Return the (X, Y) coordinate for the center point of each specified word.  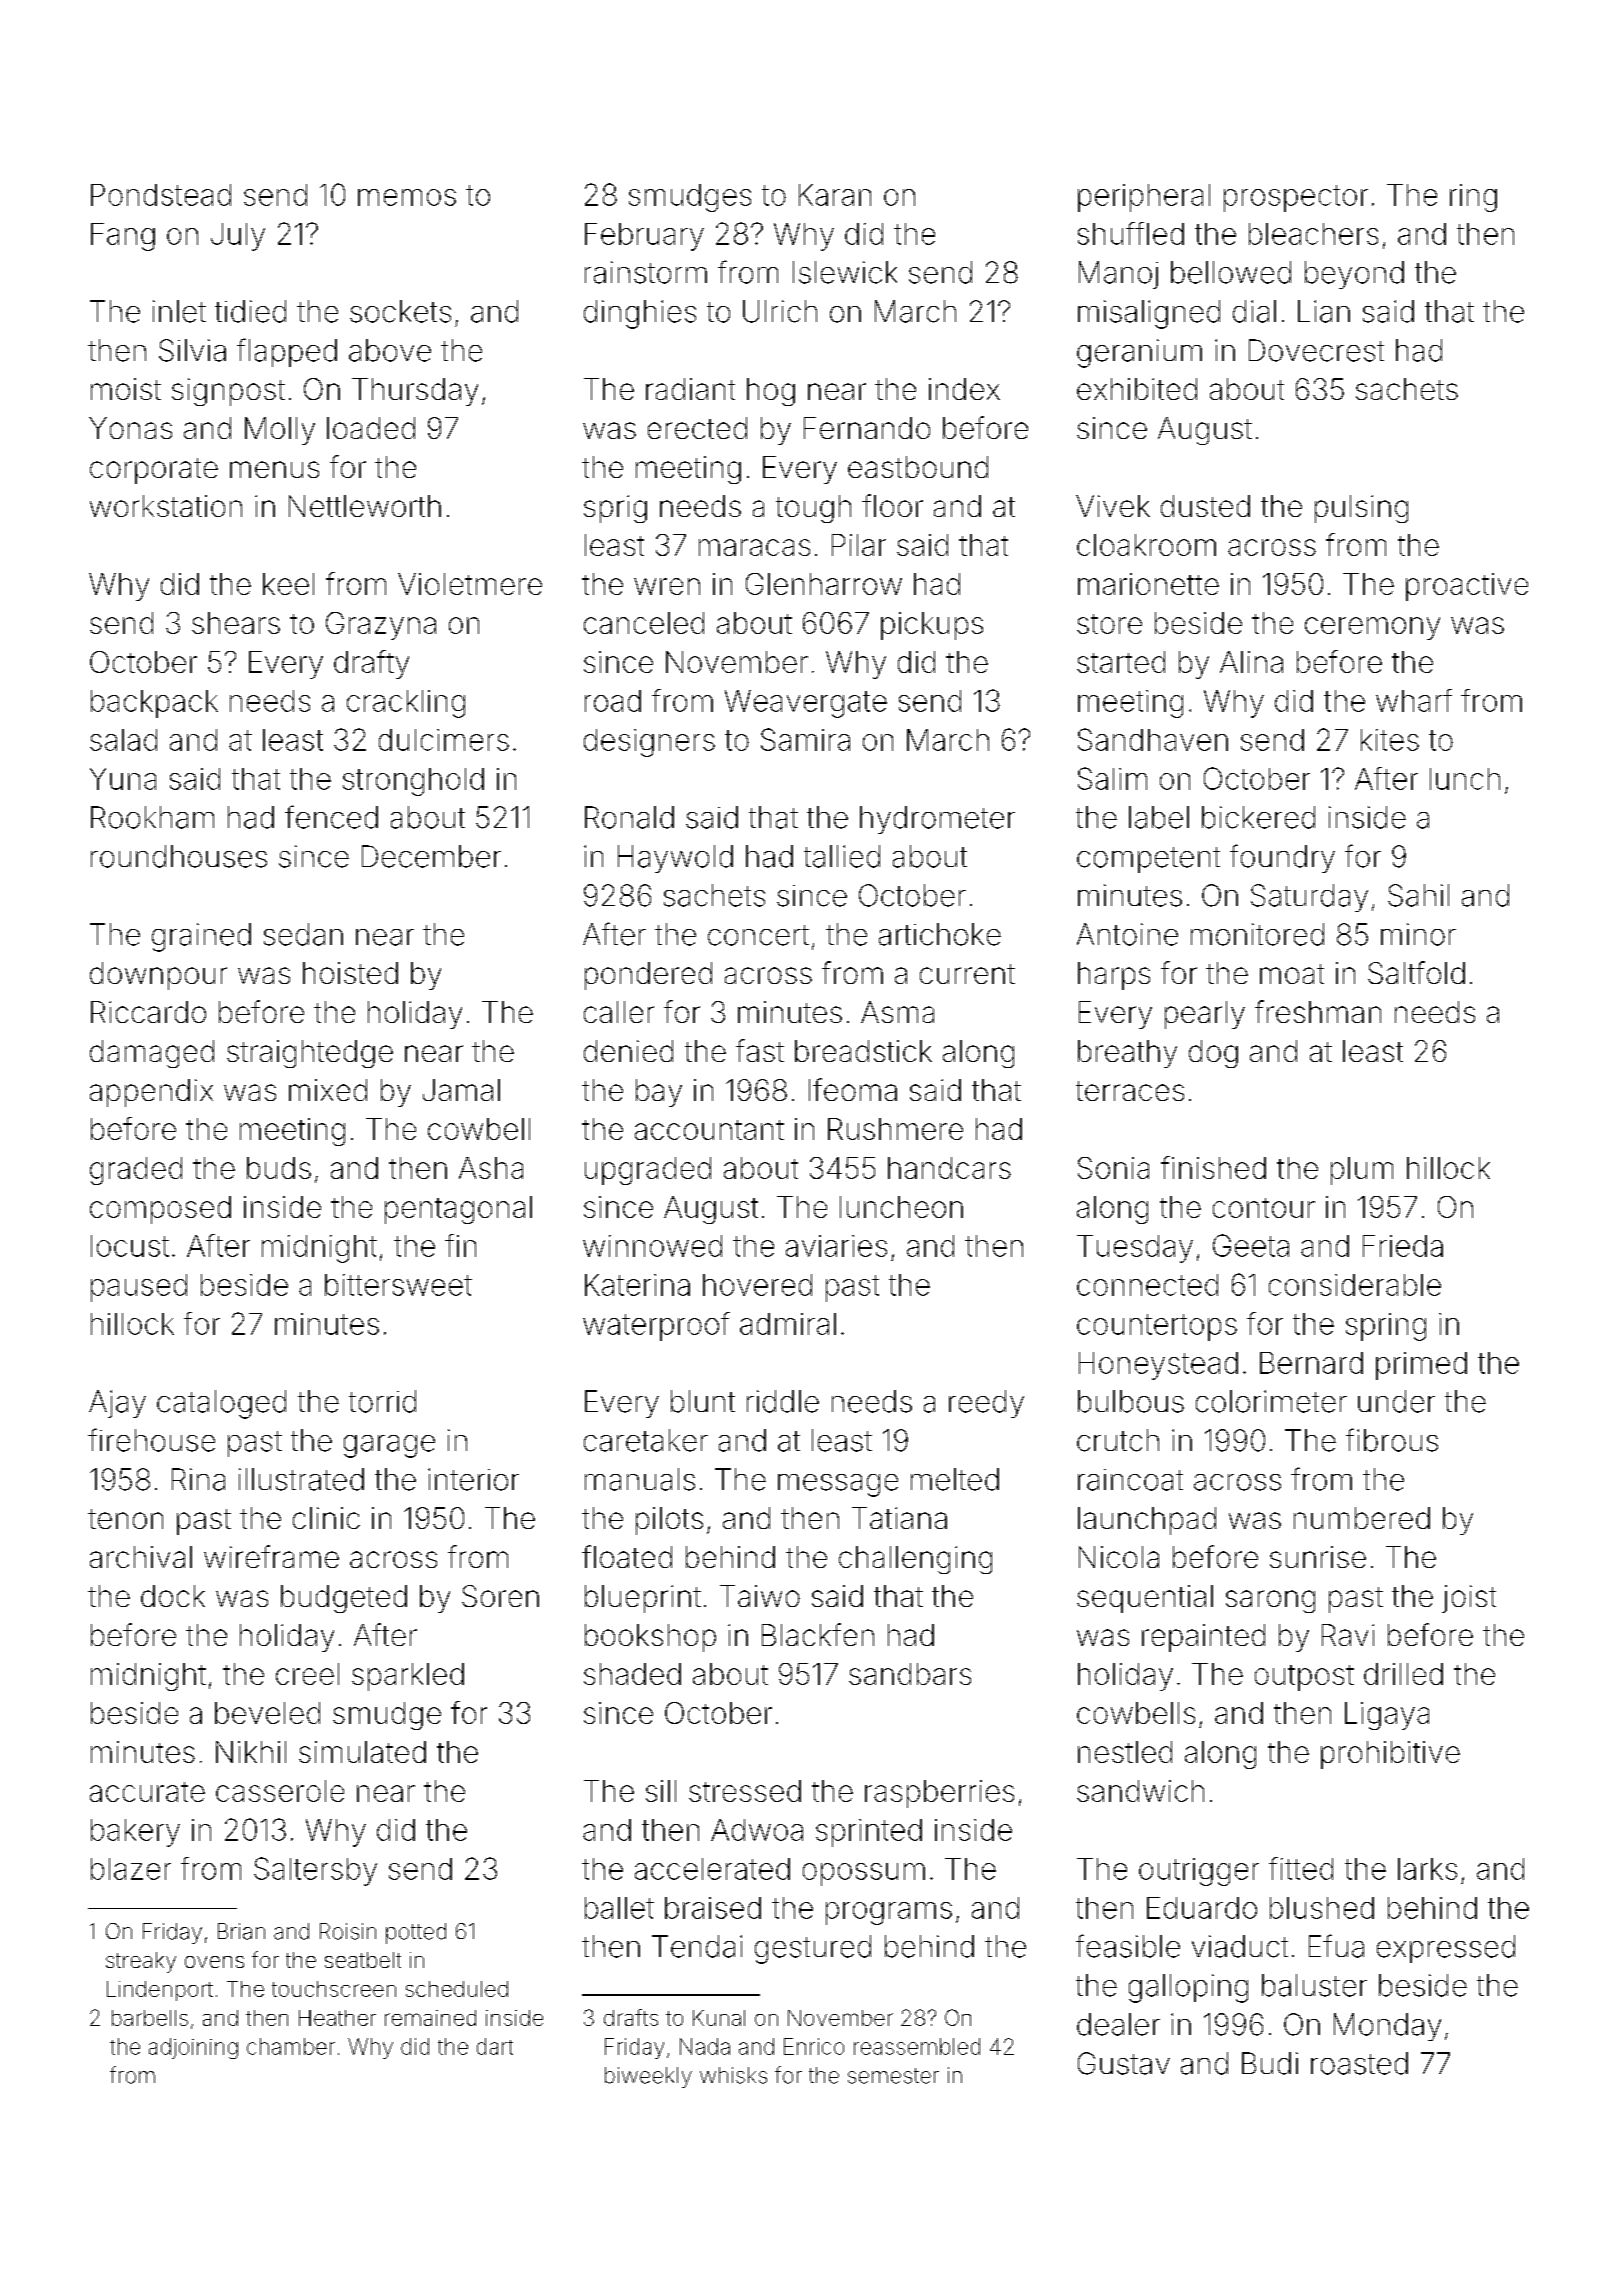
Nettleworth (365, 506)
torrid (382, 1401)
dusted (1205, 506)
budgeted (344, 1599)
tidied (250, 311)
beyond (1354, 275)
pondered (648, 976)
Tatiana (899, 1518)
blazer (131, 1869)
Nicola (1119, 1557)
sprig (615, 509)
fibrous (1392, 1440)
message (838, 1485)
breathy (1127, 1054)
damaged (152, 1054)
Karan (835, 195)
